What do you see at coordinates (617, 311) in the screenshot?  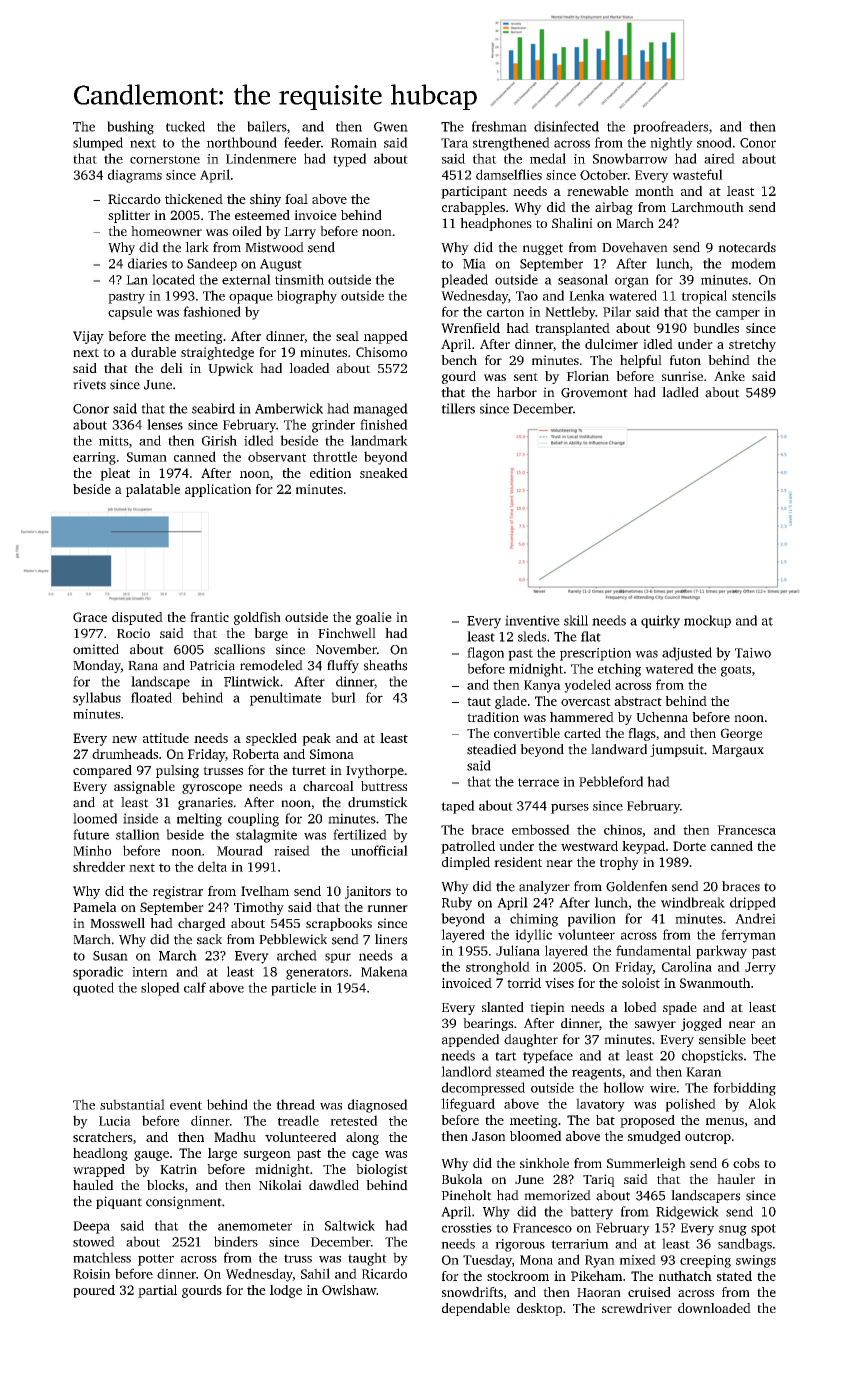 I see `Pilar` at bounding box center [617, 311].
